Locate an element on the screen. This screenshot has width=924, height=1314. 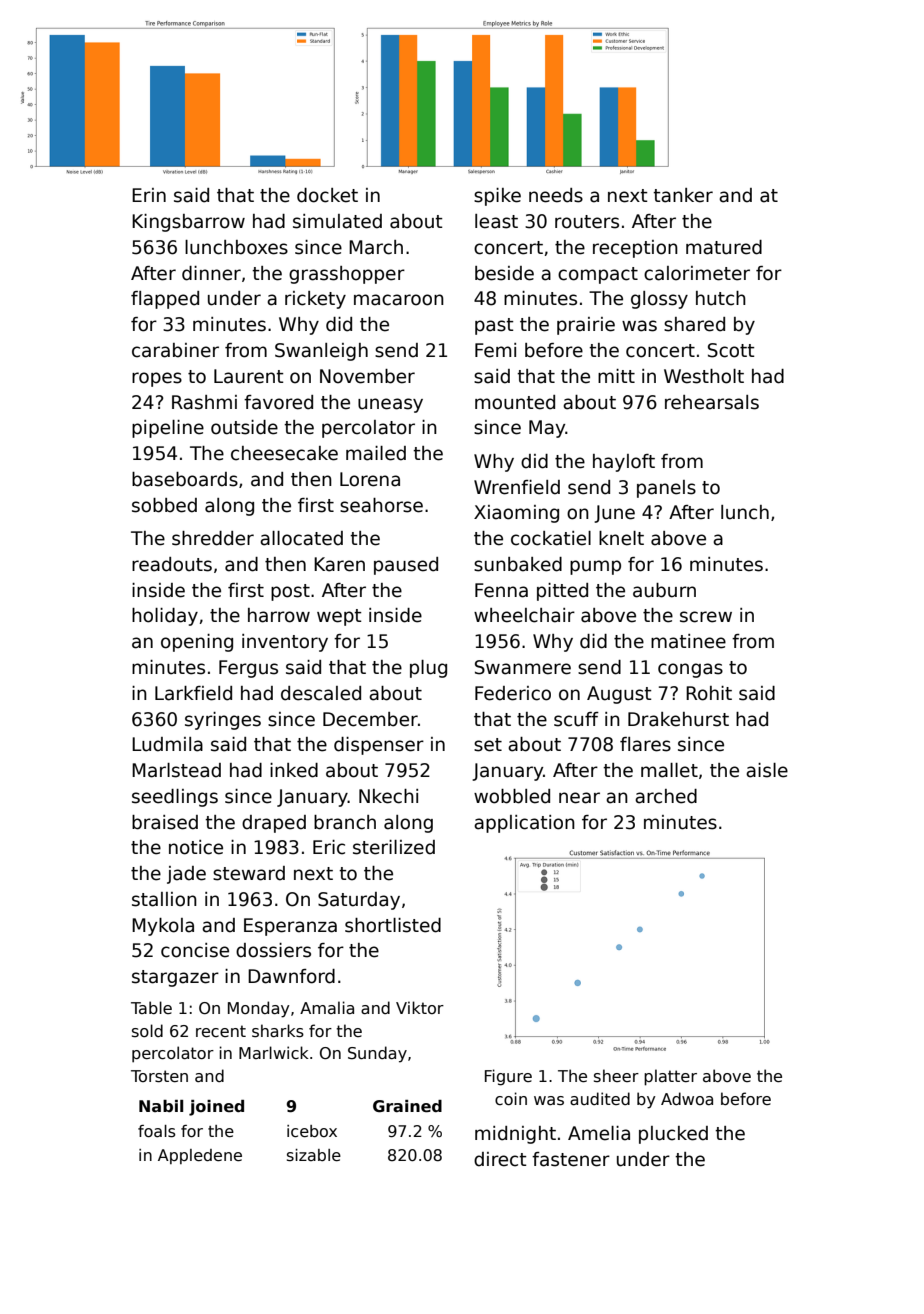
Erin is located at coordinates (149, 195).
